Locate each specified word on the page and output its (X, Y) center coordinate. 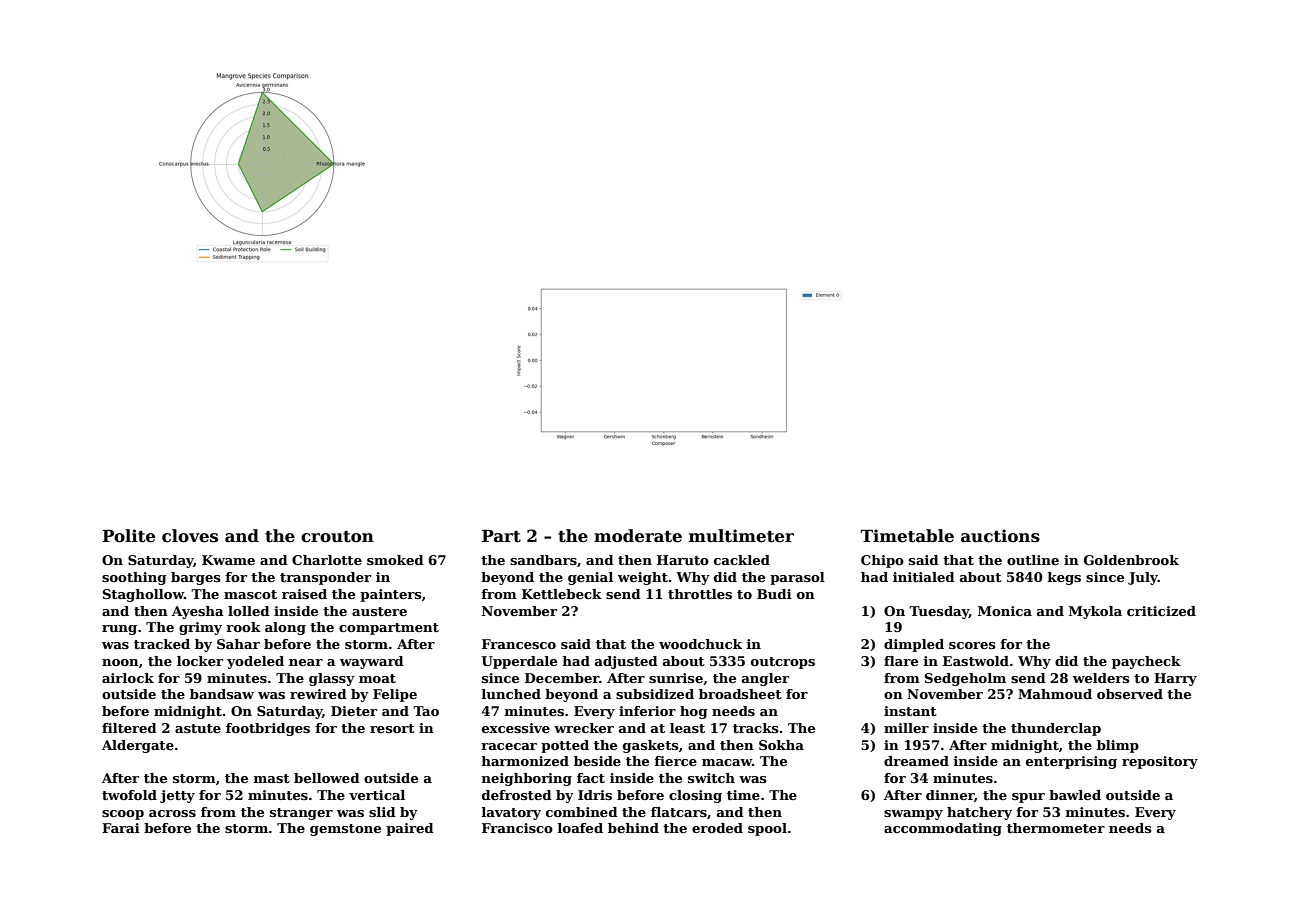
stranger (301, 814)
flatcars (679, 812)
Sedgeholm (965, 679)
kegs (1064, 578)
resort (392, 728)
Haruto (683, 560)
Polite (128, 536)
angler (765, 679)
